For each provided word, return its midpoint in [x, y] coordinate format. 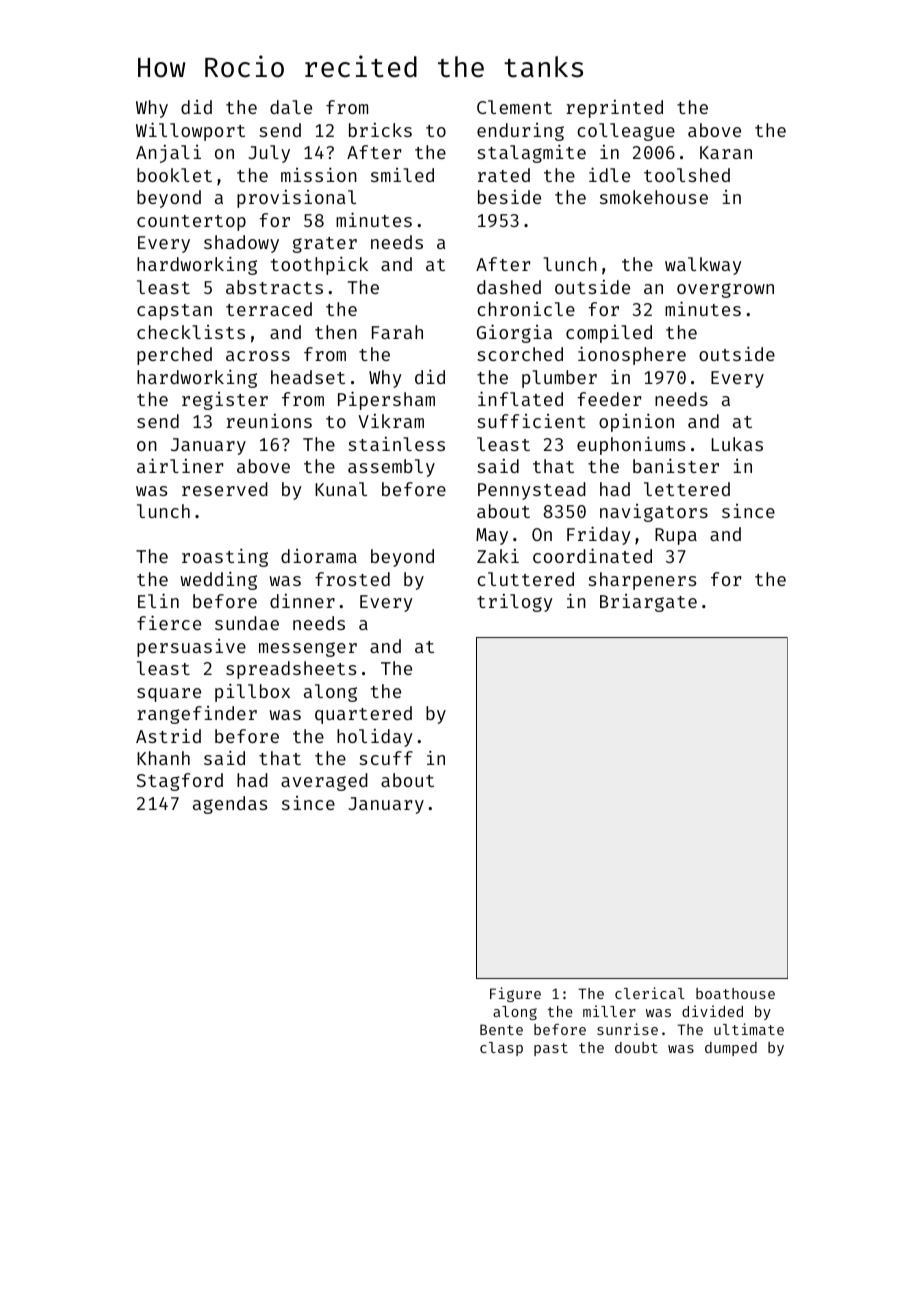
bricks [380, 130]
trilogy [515, 603]
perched [174, 356]
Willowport [190, 131]
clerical [650, 993]
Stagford [180, 782]
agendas [230, 805]
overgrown [725, 290]
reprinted [614, 109]
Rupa [676, 536]
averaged [324, 782]
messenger [308, 649]
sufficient [531, 421]
